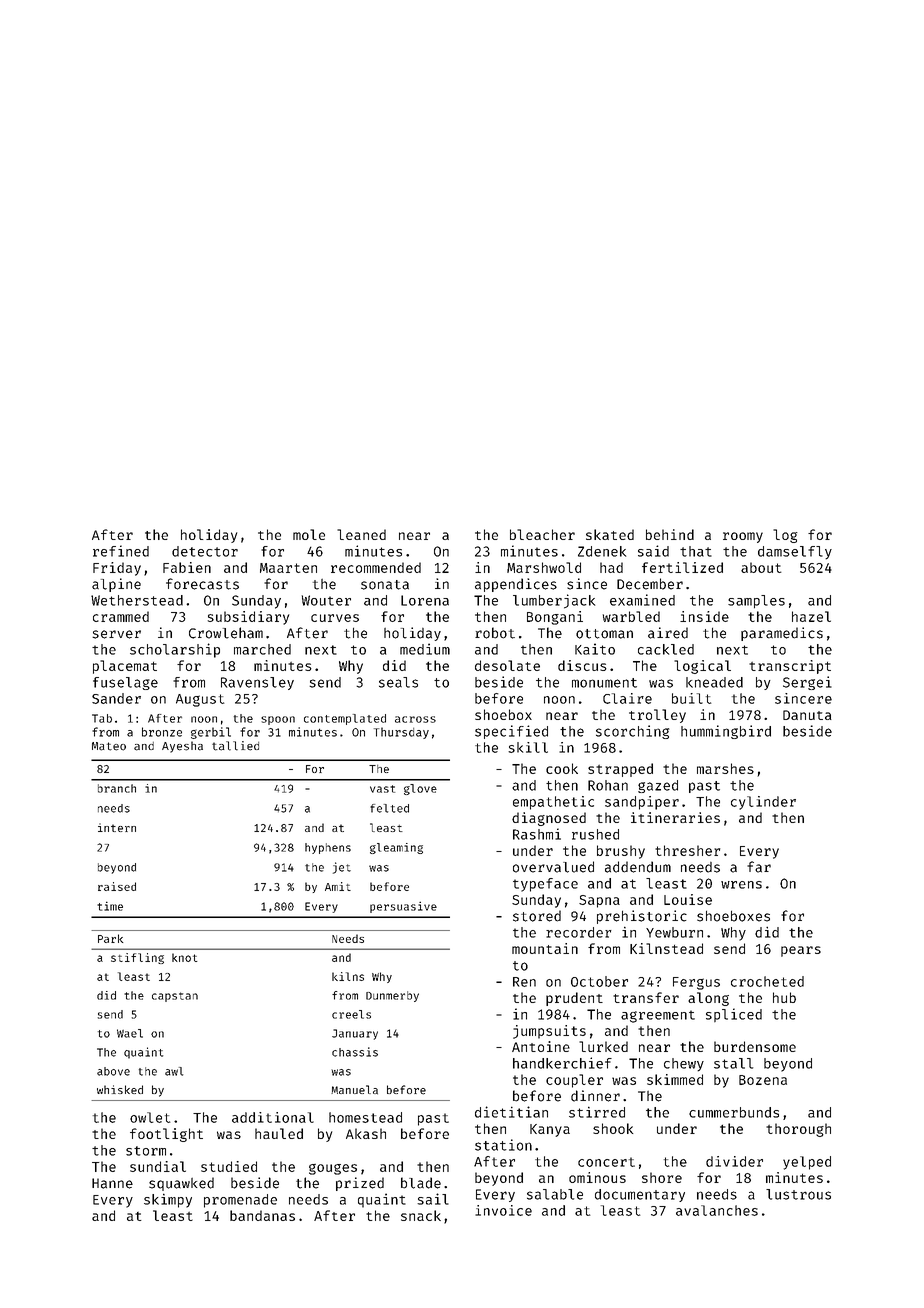 The height and width of the image is (1308, 924). What do you see at coordinates (755, 1046) in the image?
I see `burdensome` at bounding box center [755, 1046].
